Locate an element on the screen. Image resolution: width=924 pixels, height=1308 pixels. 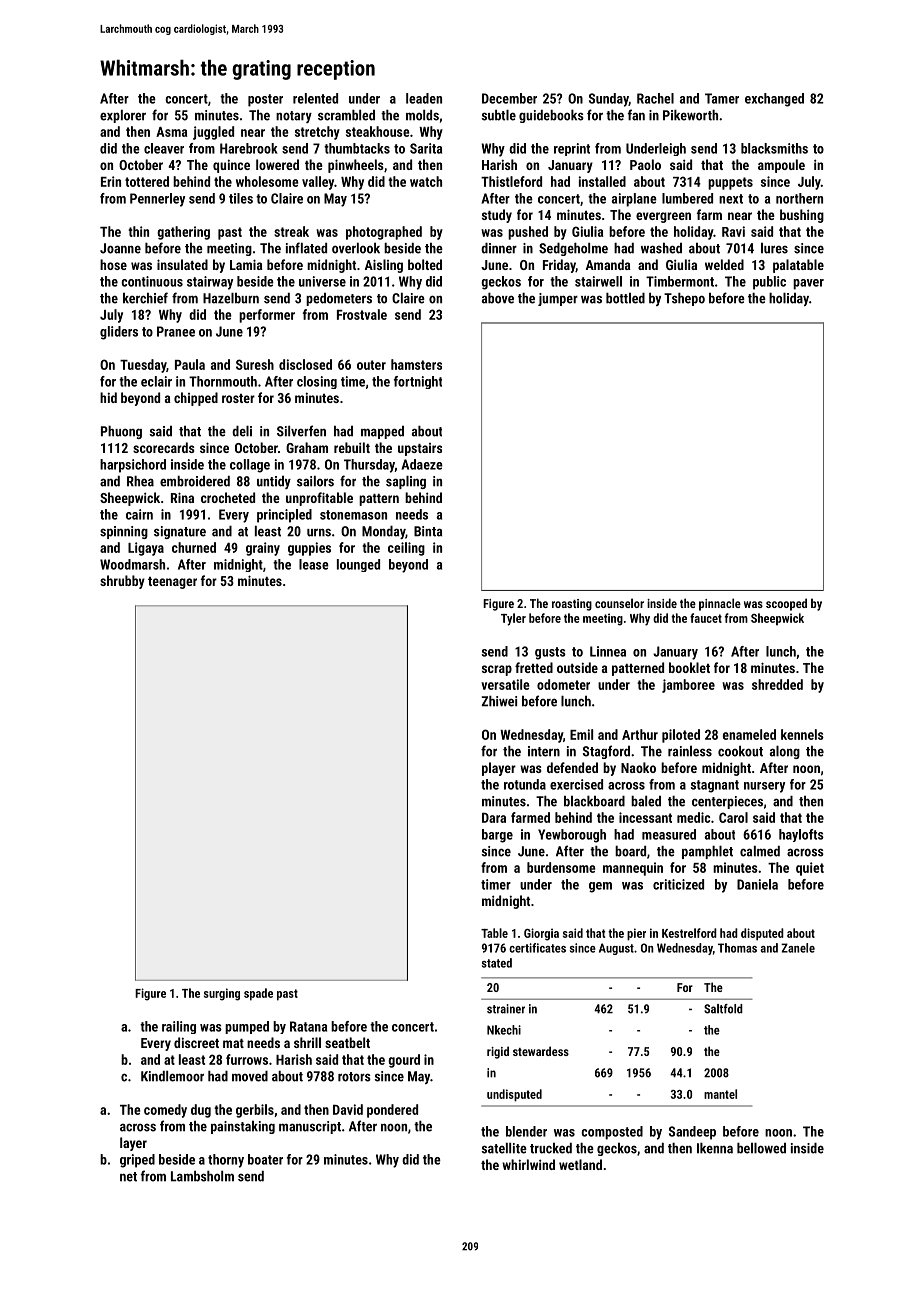
explorer is located at coordinates (123, 116).
